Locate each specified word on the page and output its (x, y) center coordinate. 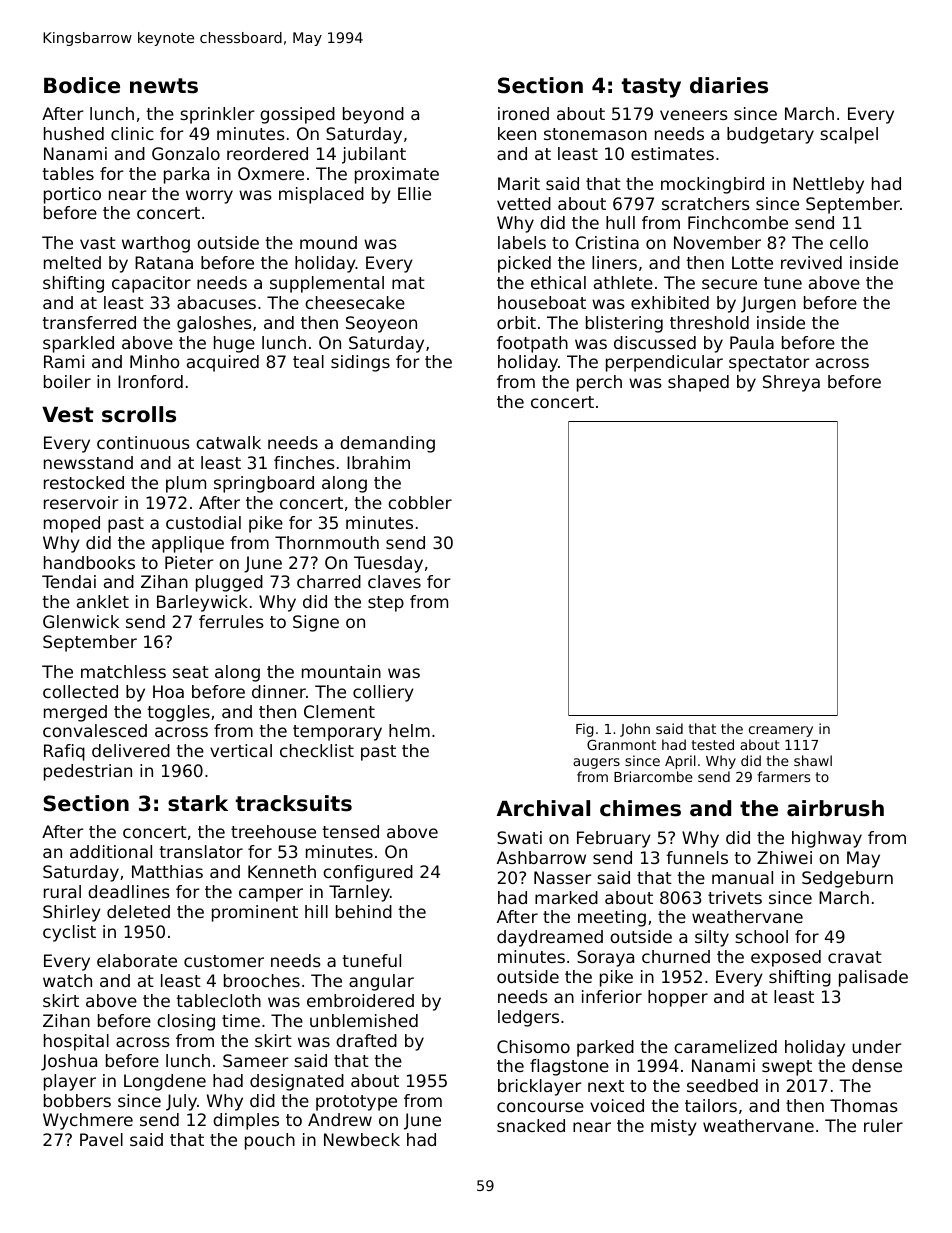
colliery (383, 693)
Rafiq (64, 752)
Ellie (414, 193)
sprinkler (217, 115)
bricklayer (540, 1087)
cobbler (420, 502)
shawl (813, 760)
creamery (781, 731)
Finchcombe (738, 222)
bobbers (77, 1100)
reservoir (81, 502)
